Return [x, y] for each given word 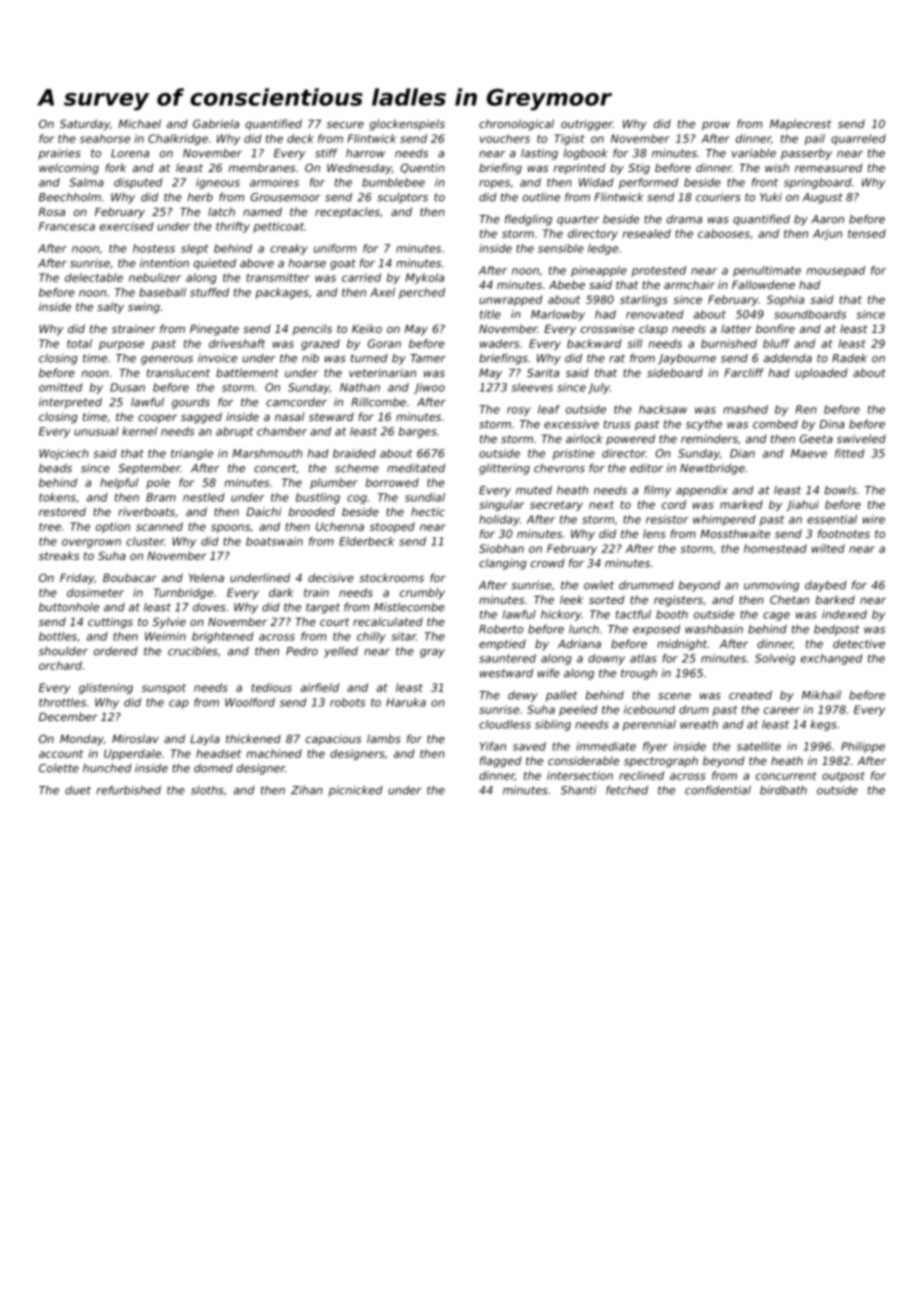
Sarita [543, 372]
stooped [392, 527]
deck [300, 138]
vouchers [505, 138]
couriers [718, 197]
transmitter [278, 277]
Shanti [578, 790]
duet [78, 790]
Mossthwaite [735, 533]
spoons [230, 528]
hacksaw [663, 409]
